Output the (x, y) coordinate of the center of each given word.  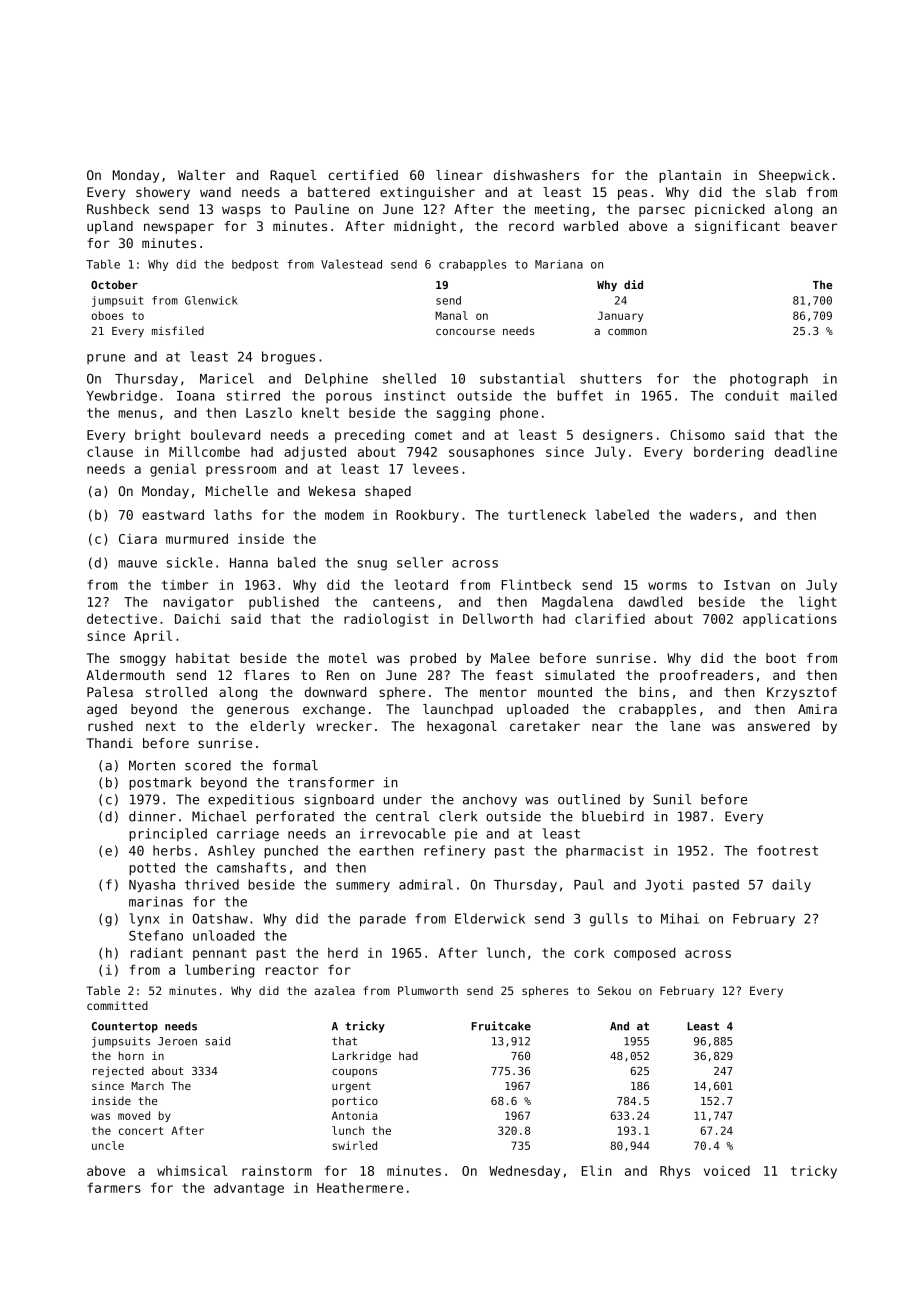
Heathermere (360, 1188)
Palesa (110, 692)
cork (589, 953)
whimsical (192, 1170)
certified (363, 175)
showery (163, 193)
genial (173, 470)
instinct (415, 395)
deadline (806, 451)
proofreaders (706, 676)
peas (632, 194)
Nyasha (152, 885)
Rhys (675, 1172)
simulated (579, 675)
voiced (727, 1171)
